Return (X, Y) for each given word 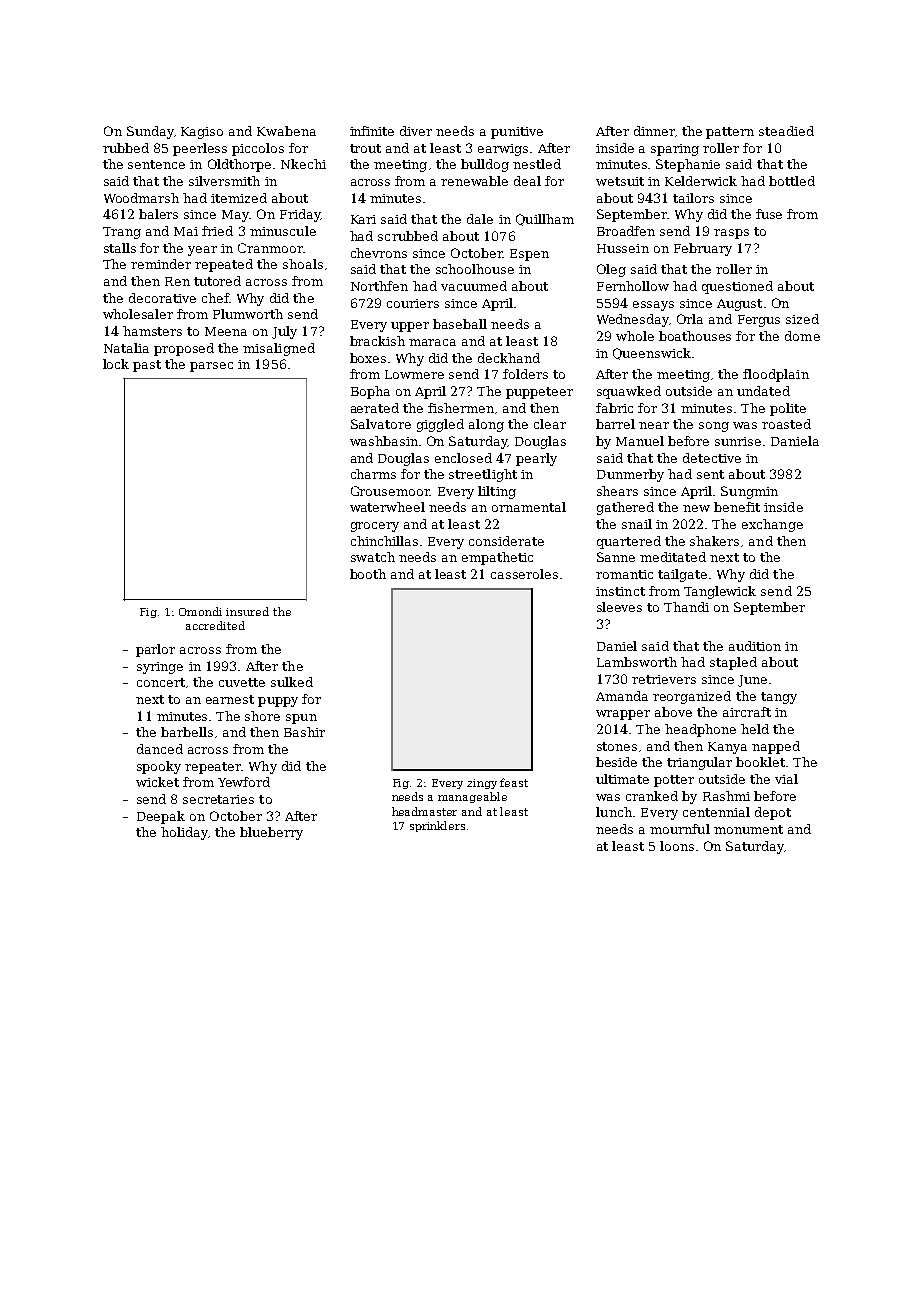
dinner (654, 131)
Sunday (150, 132)
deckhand (509, 358)
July (284, 332)
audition (755, 646)
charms (373, 474)
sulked (292, 682)
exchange (772, 525)
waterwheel (387, 507)
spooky (159, 767)
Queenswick (652, 354)
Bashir (304, 732)
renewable (474, 181)
